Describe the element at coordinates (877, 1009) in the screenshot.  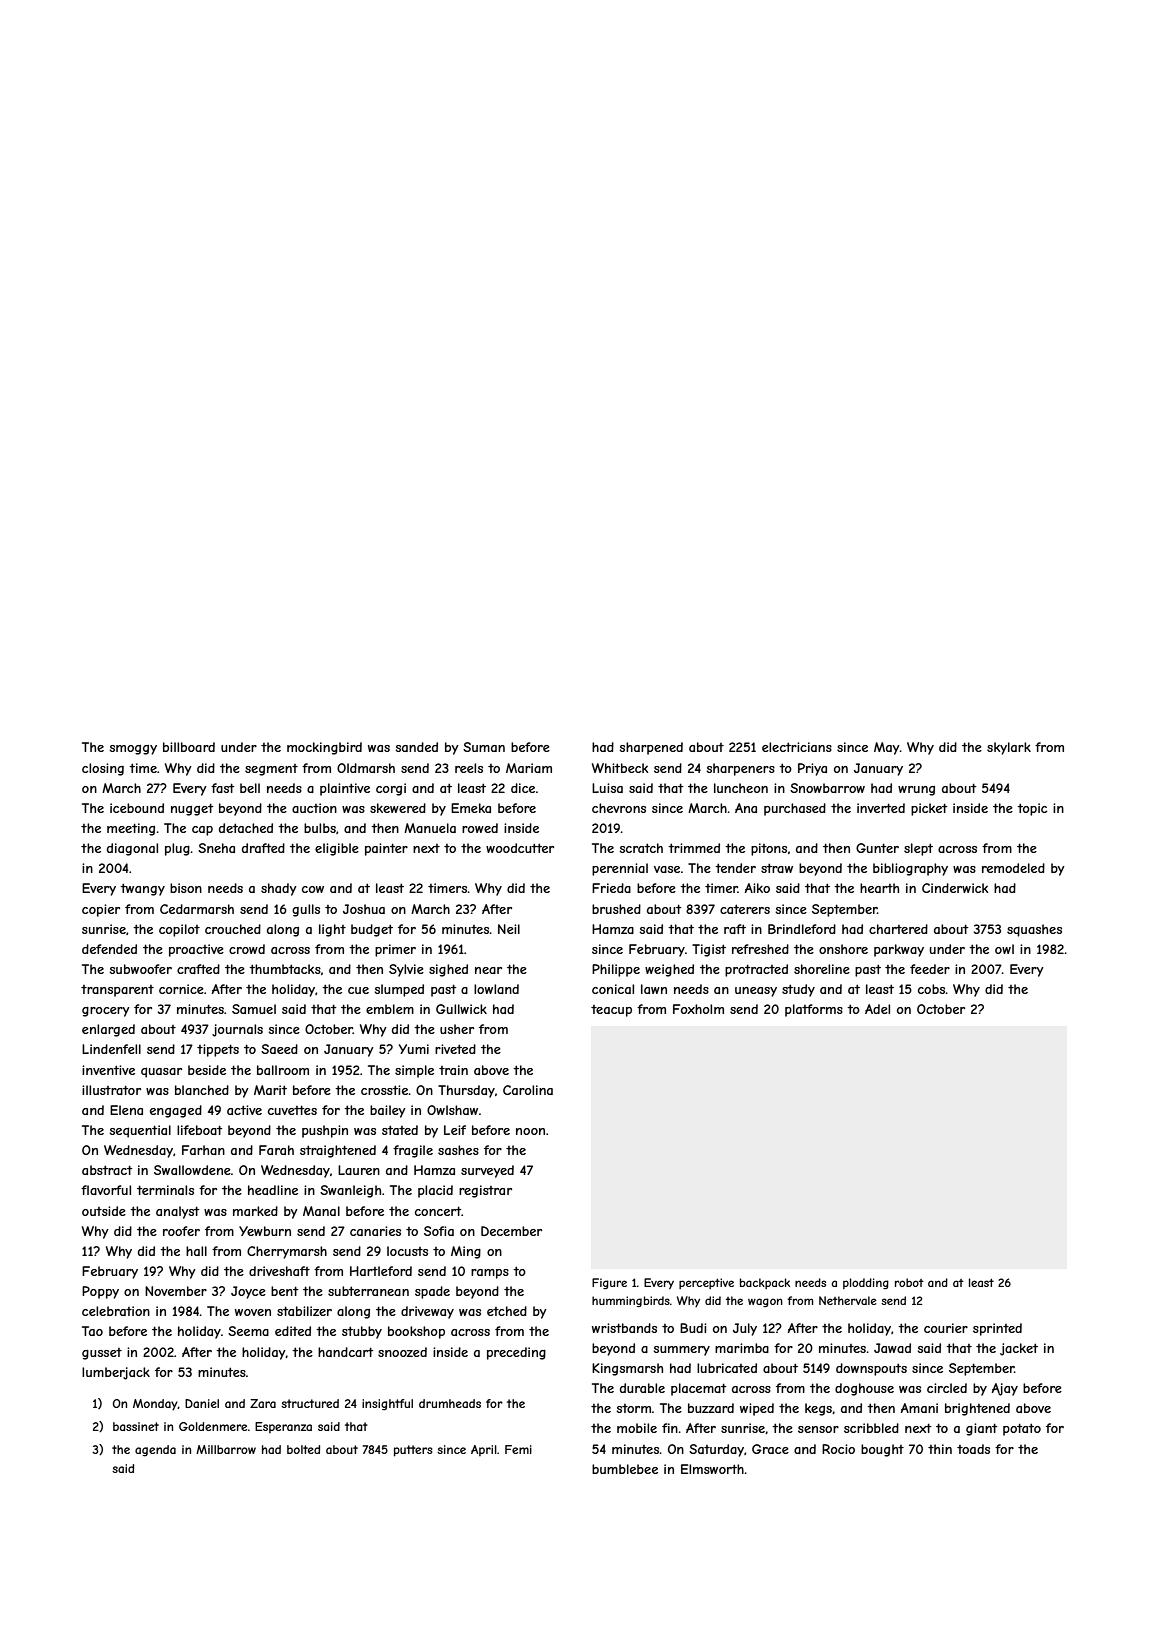
I see `Adel` at that location.
